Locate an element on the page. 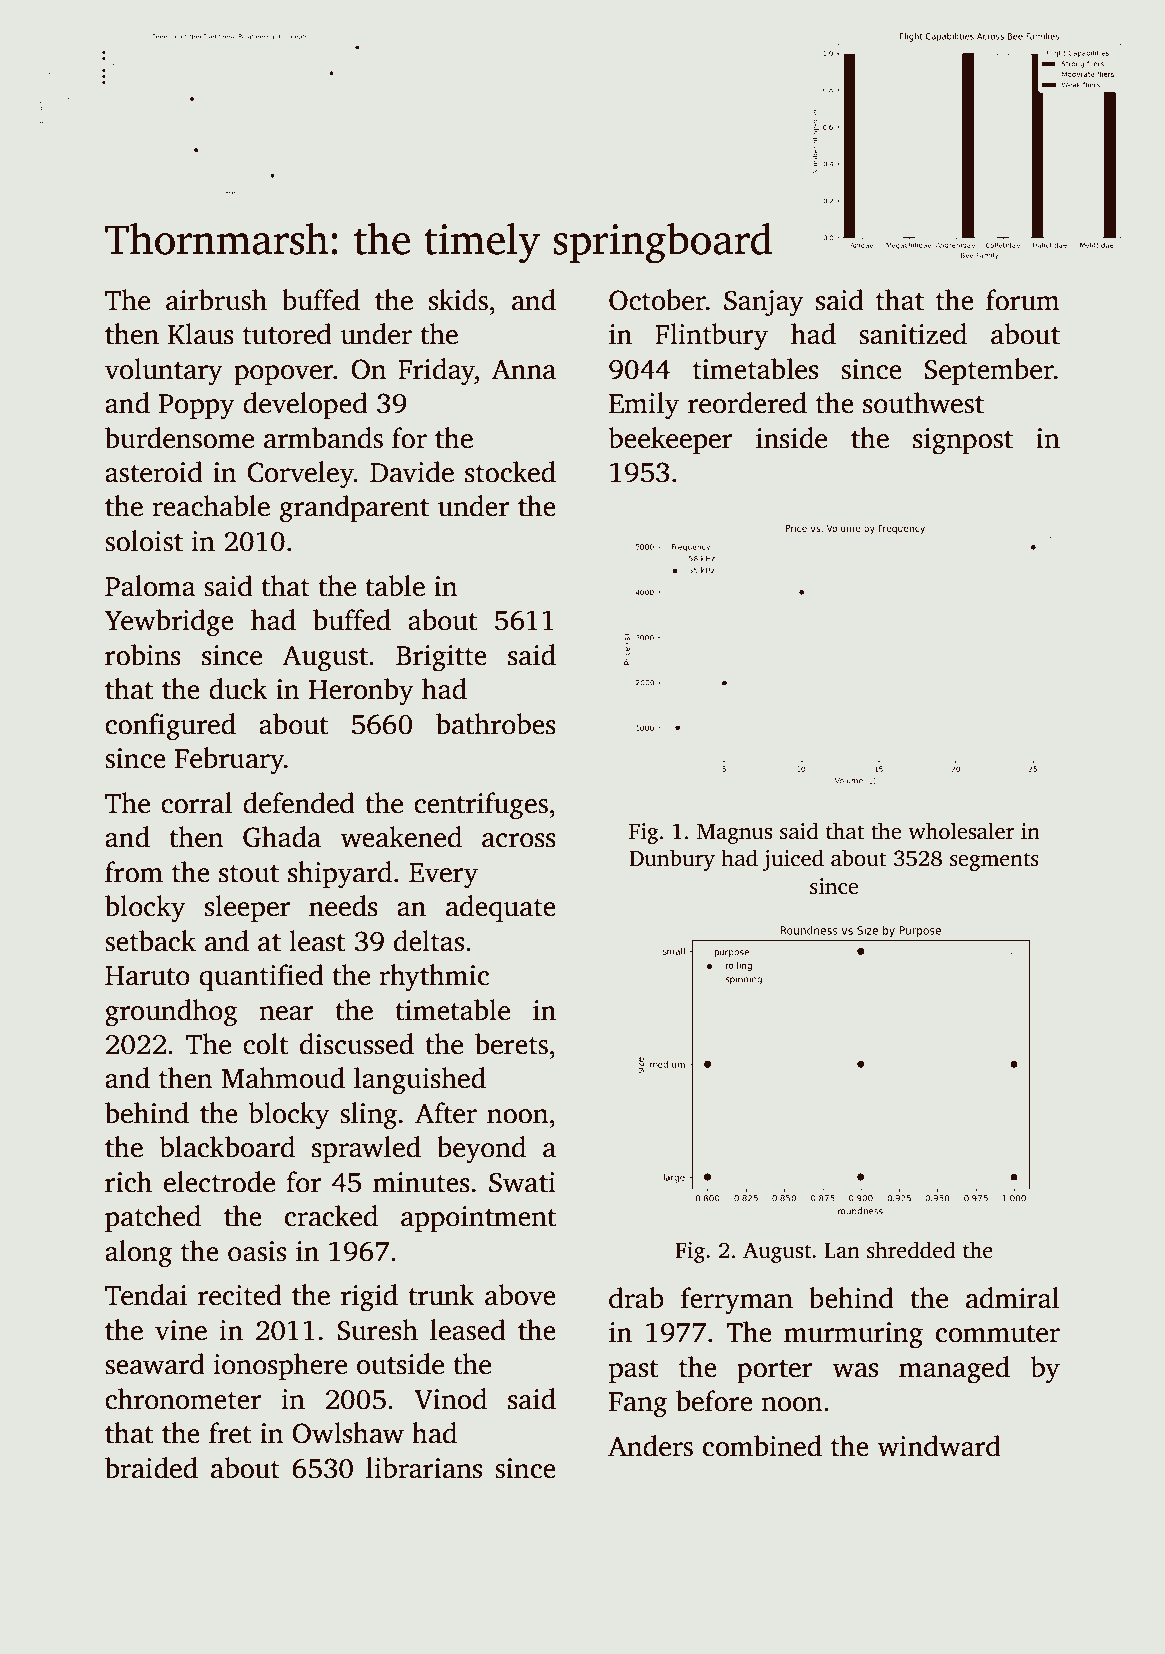 Image resolution: width=1165 pixels, height=1654 pixels. voluntary is located at coordinates (164, 372).
